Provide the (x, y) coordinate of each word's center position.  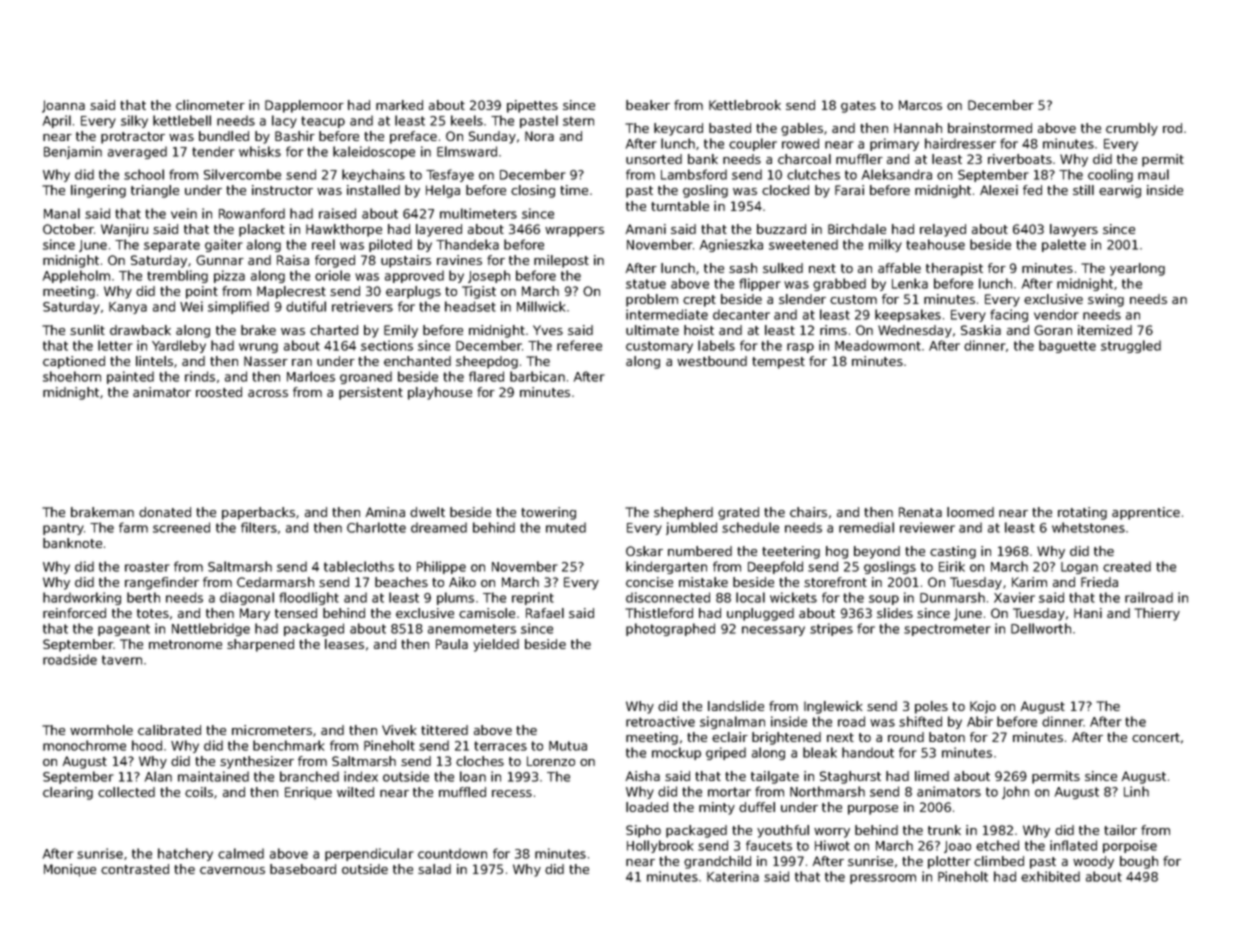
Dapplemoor (304, 106)
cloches (480, 761)
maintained (213, 776)
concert (1156, 737)
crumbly (1132, 129)
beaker (648, 105)
